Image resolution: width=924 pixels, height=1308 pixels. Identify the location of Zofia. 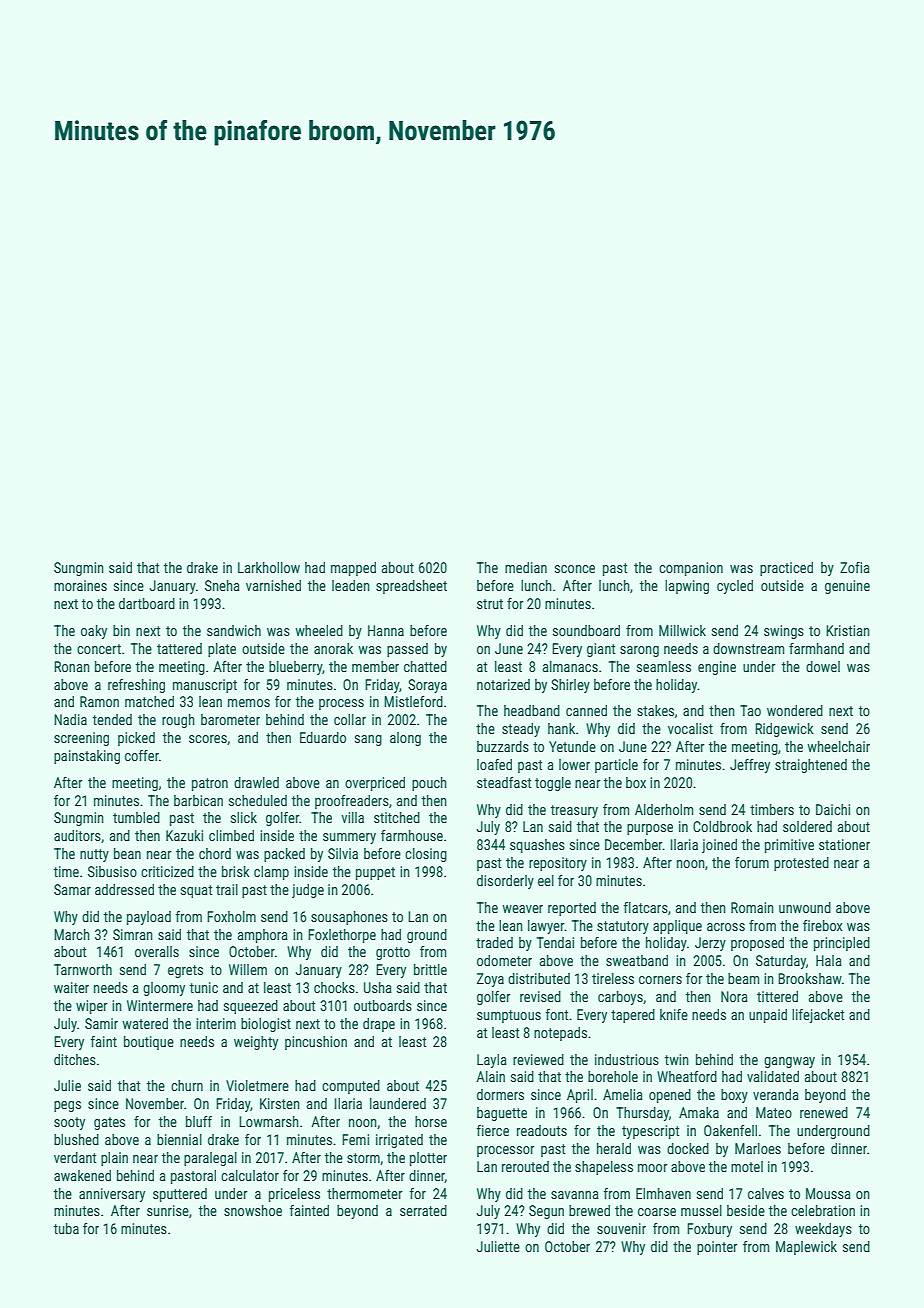
(855, 567).
